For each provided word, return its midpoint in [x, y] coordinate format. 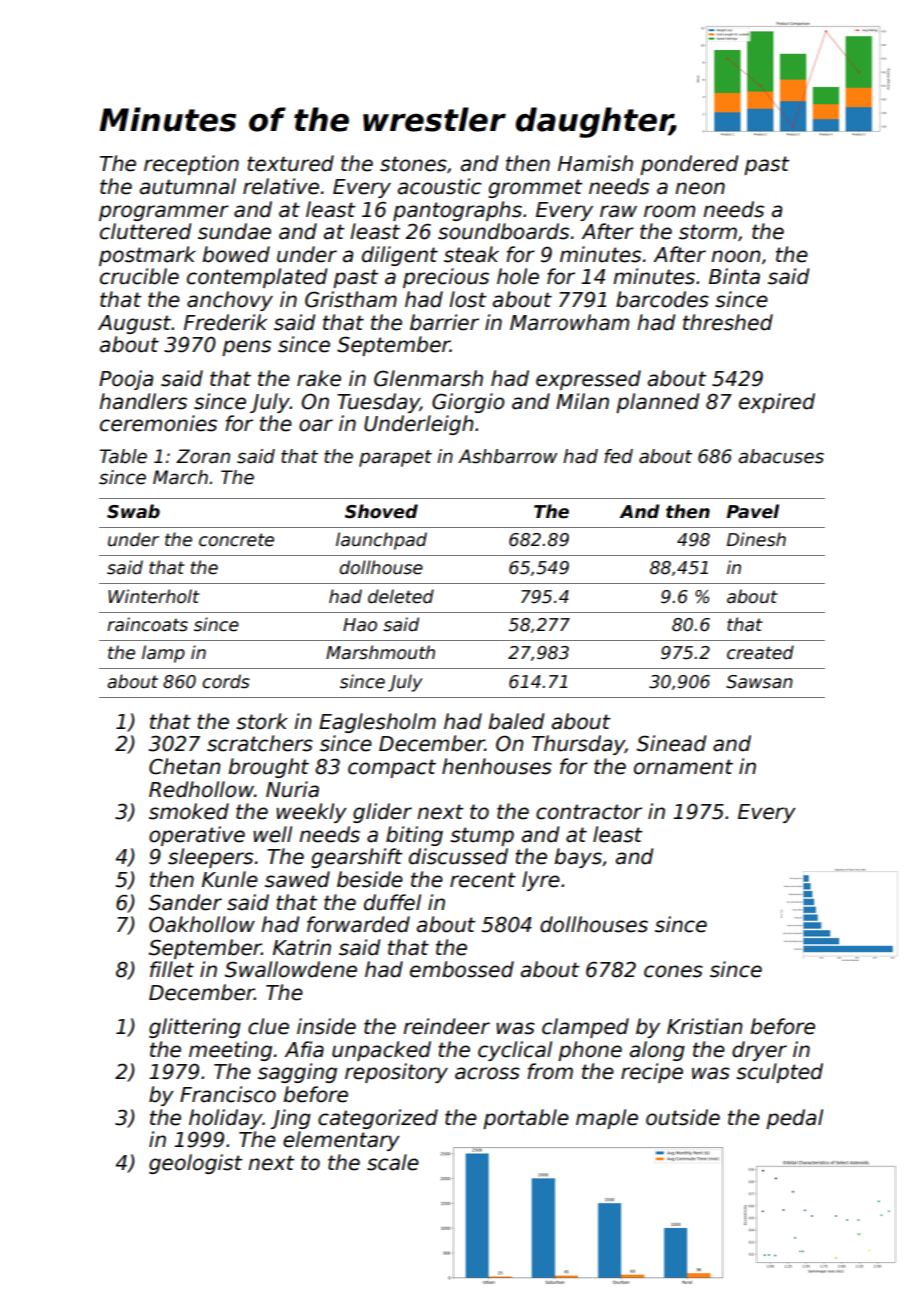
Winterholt [153, 596]
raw [618, 211]
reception [191, 165]
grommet [535, 188]
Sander [185, 902]
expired [777, 403]
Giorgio [468, 403]
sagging [297, 1073]
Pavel [752, 511]
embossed [462, 969]
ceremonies [158, 423]
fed [618, 456]
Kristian [705, 1026]
